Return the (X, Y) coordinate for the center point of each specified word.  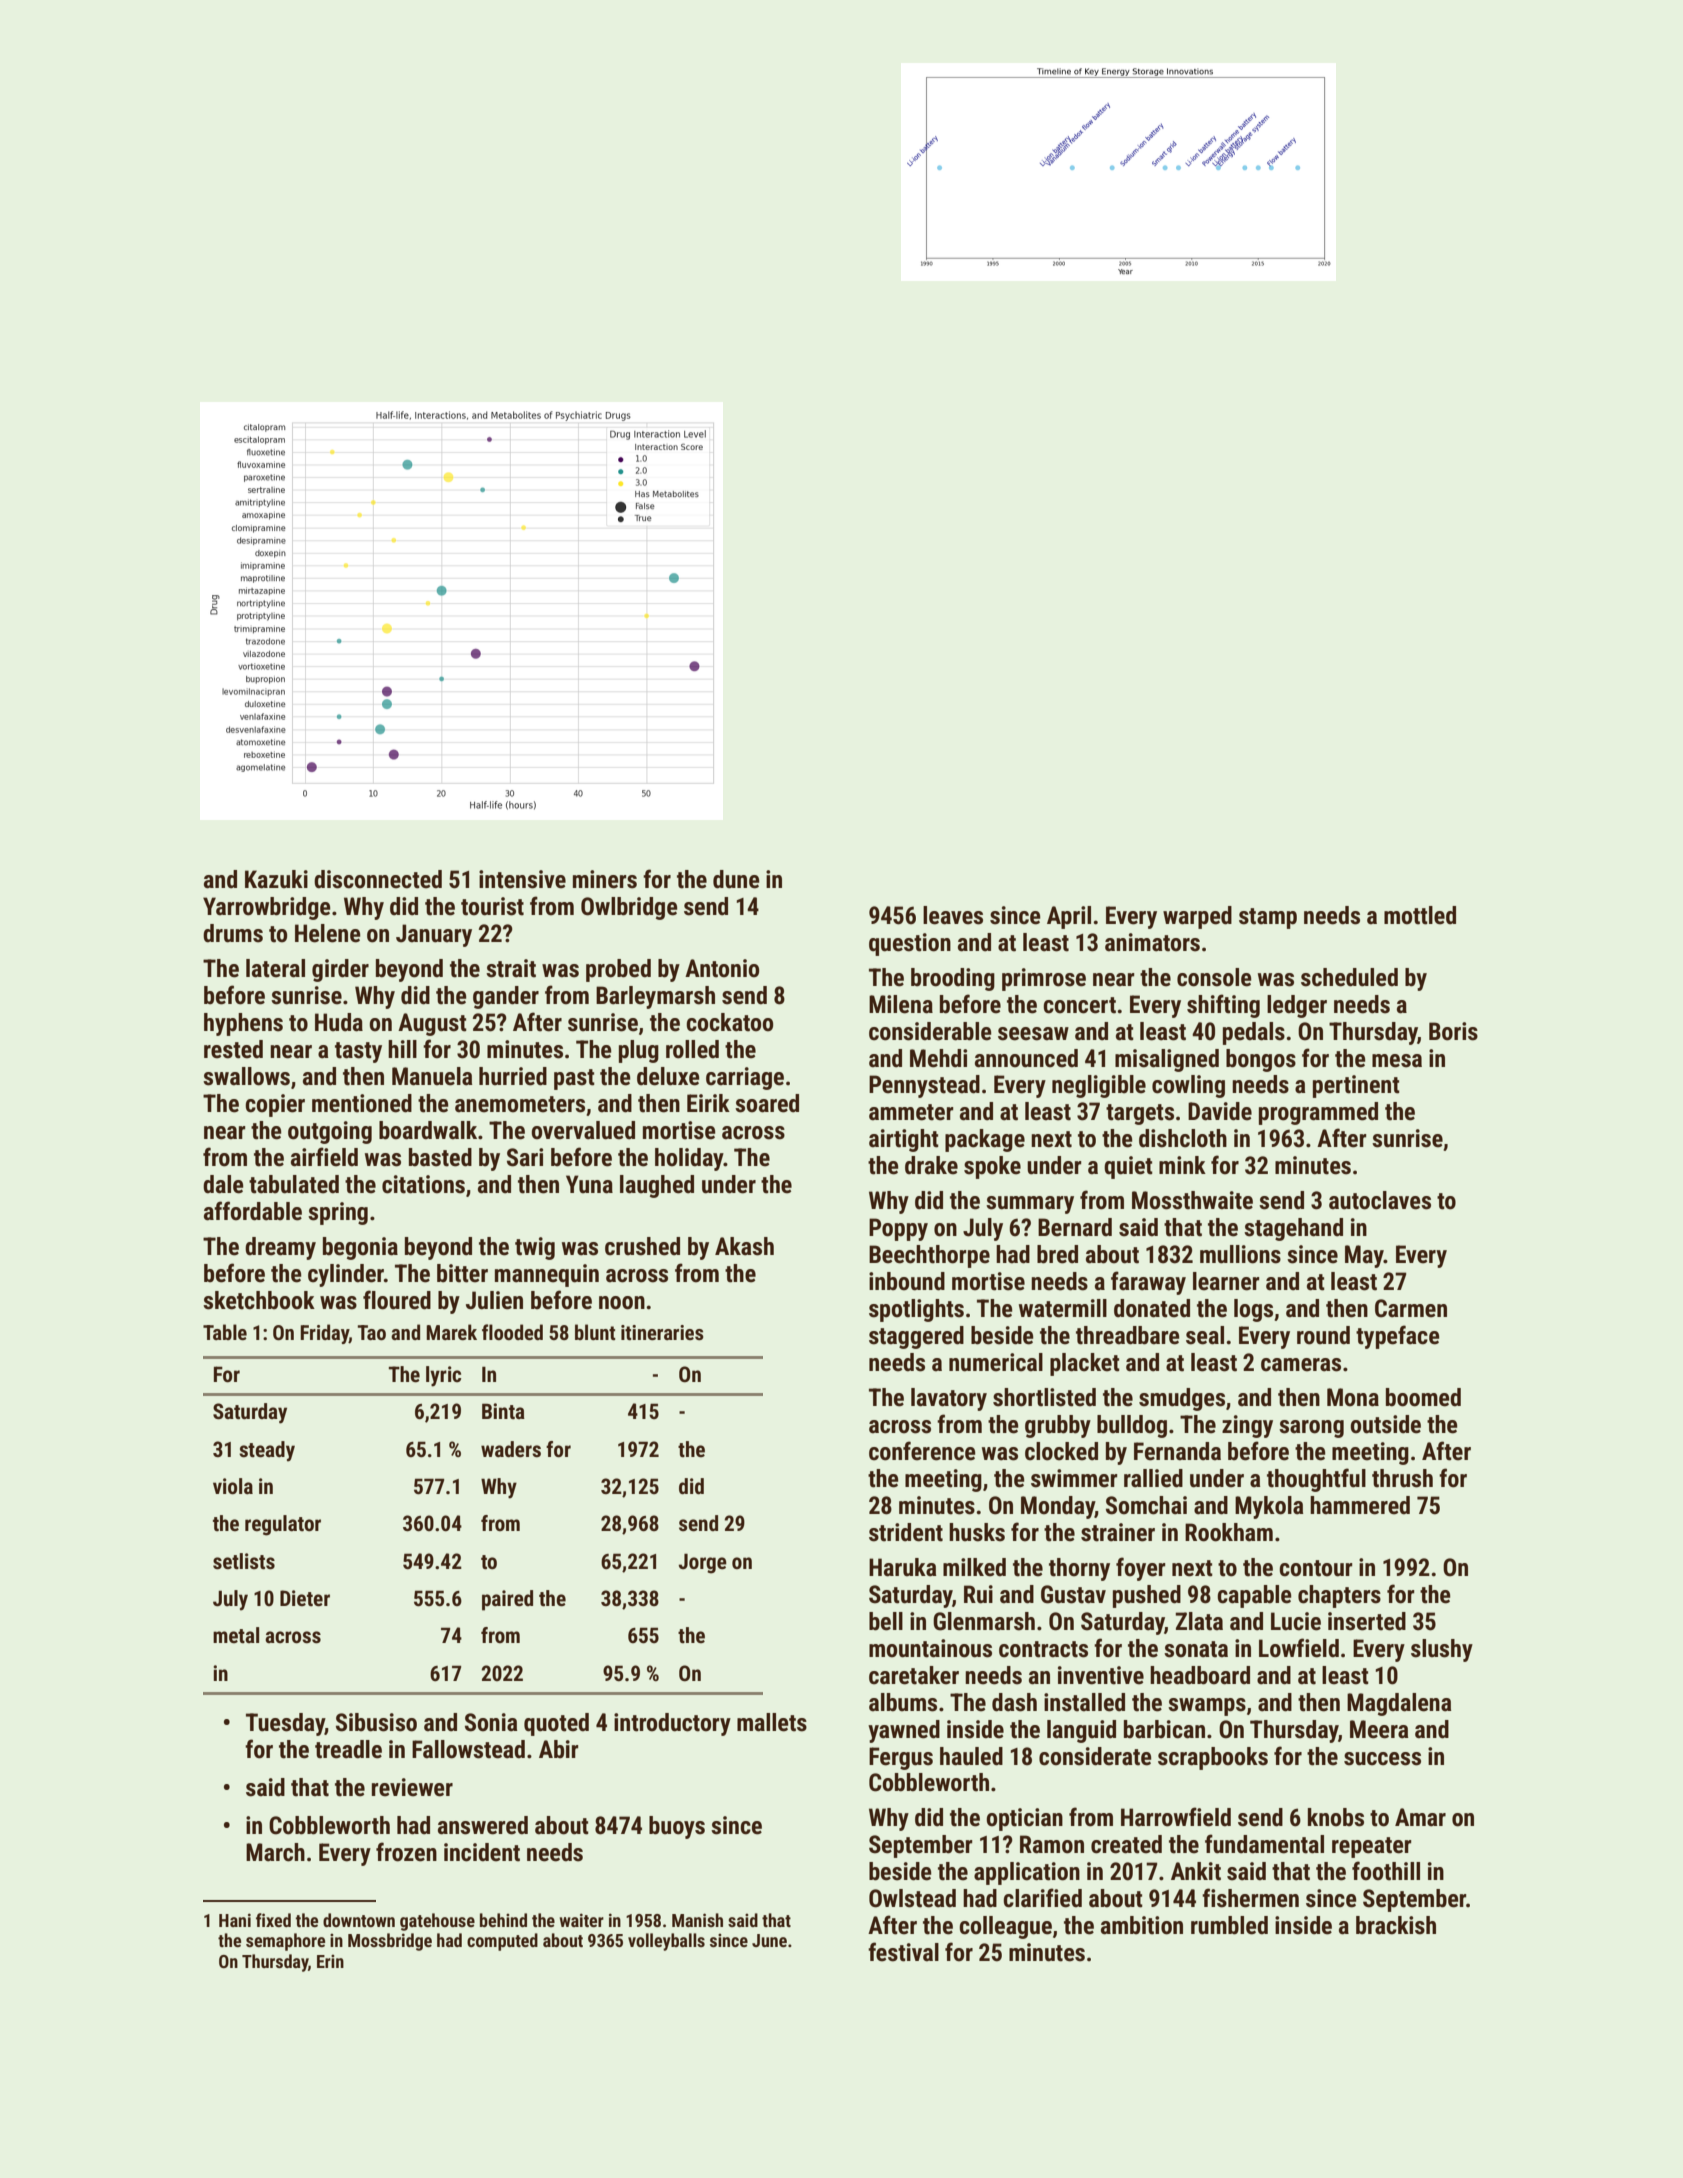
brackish (1396, 1925)
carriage (745, 1078)
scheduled (1349, 977)
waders (511, 1449)
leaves (953, 915)
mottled (1420, 915)
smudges (1182, 1399)
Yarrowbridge (267, 908)
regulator (283, 1525)
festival (903, 1952)
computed (502, 1942)
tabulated (294, 1184)
